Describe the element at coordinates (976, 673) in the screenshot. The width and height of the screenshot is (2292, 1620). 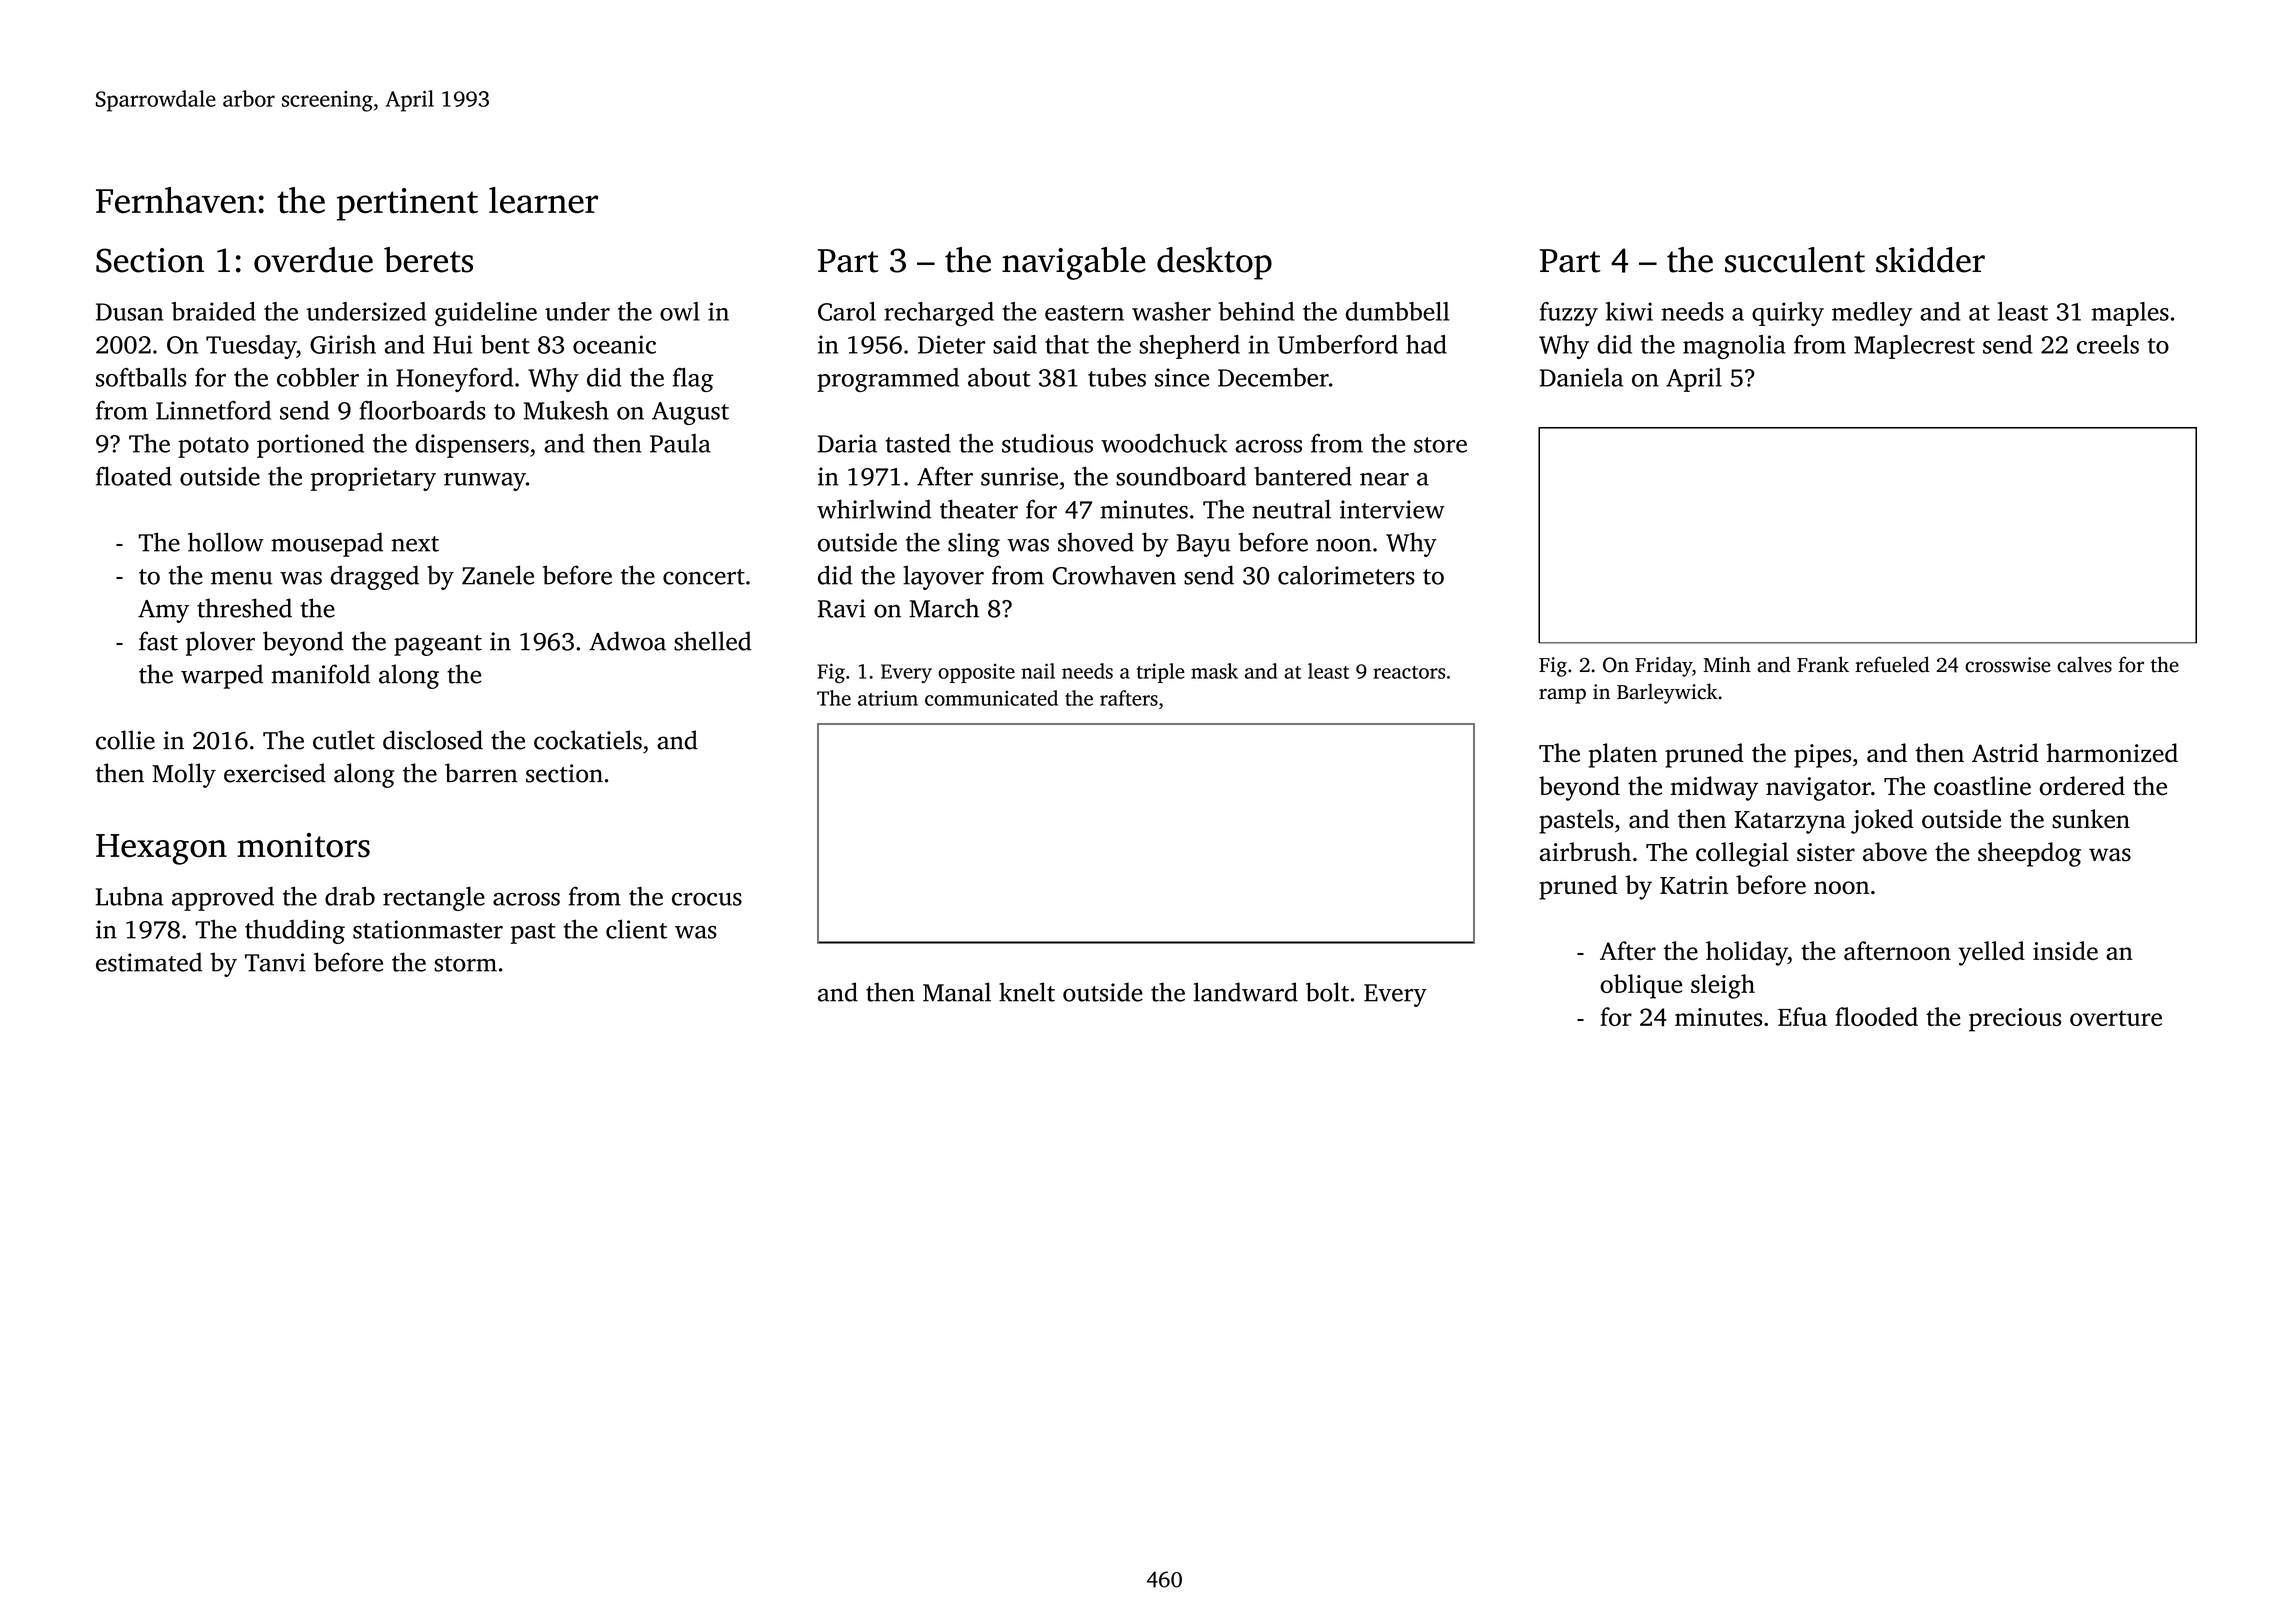
I see `opposite` at that location.
